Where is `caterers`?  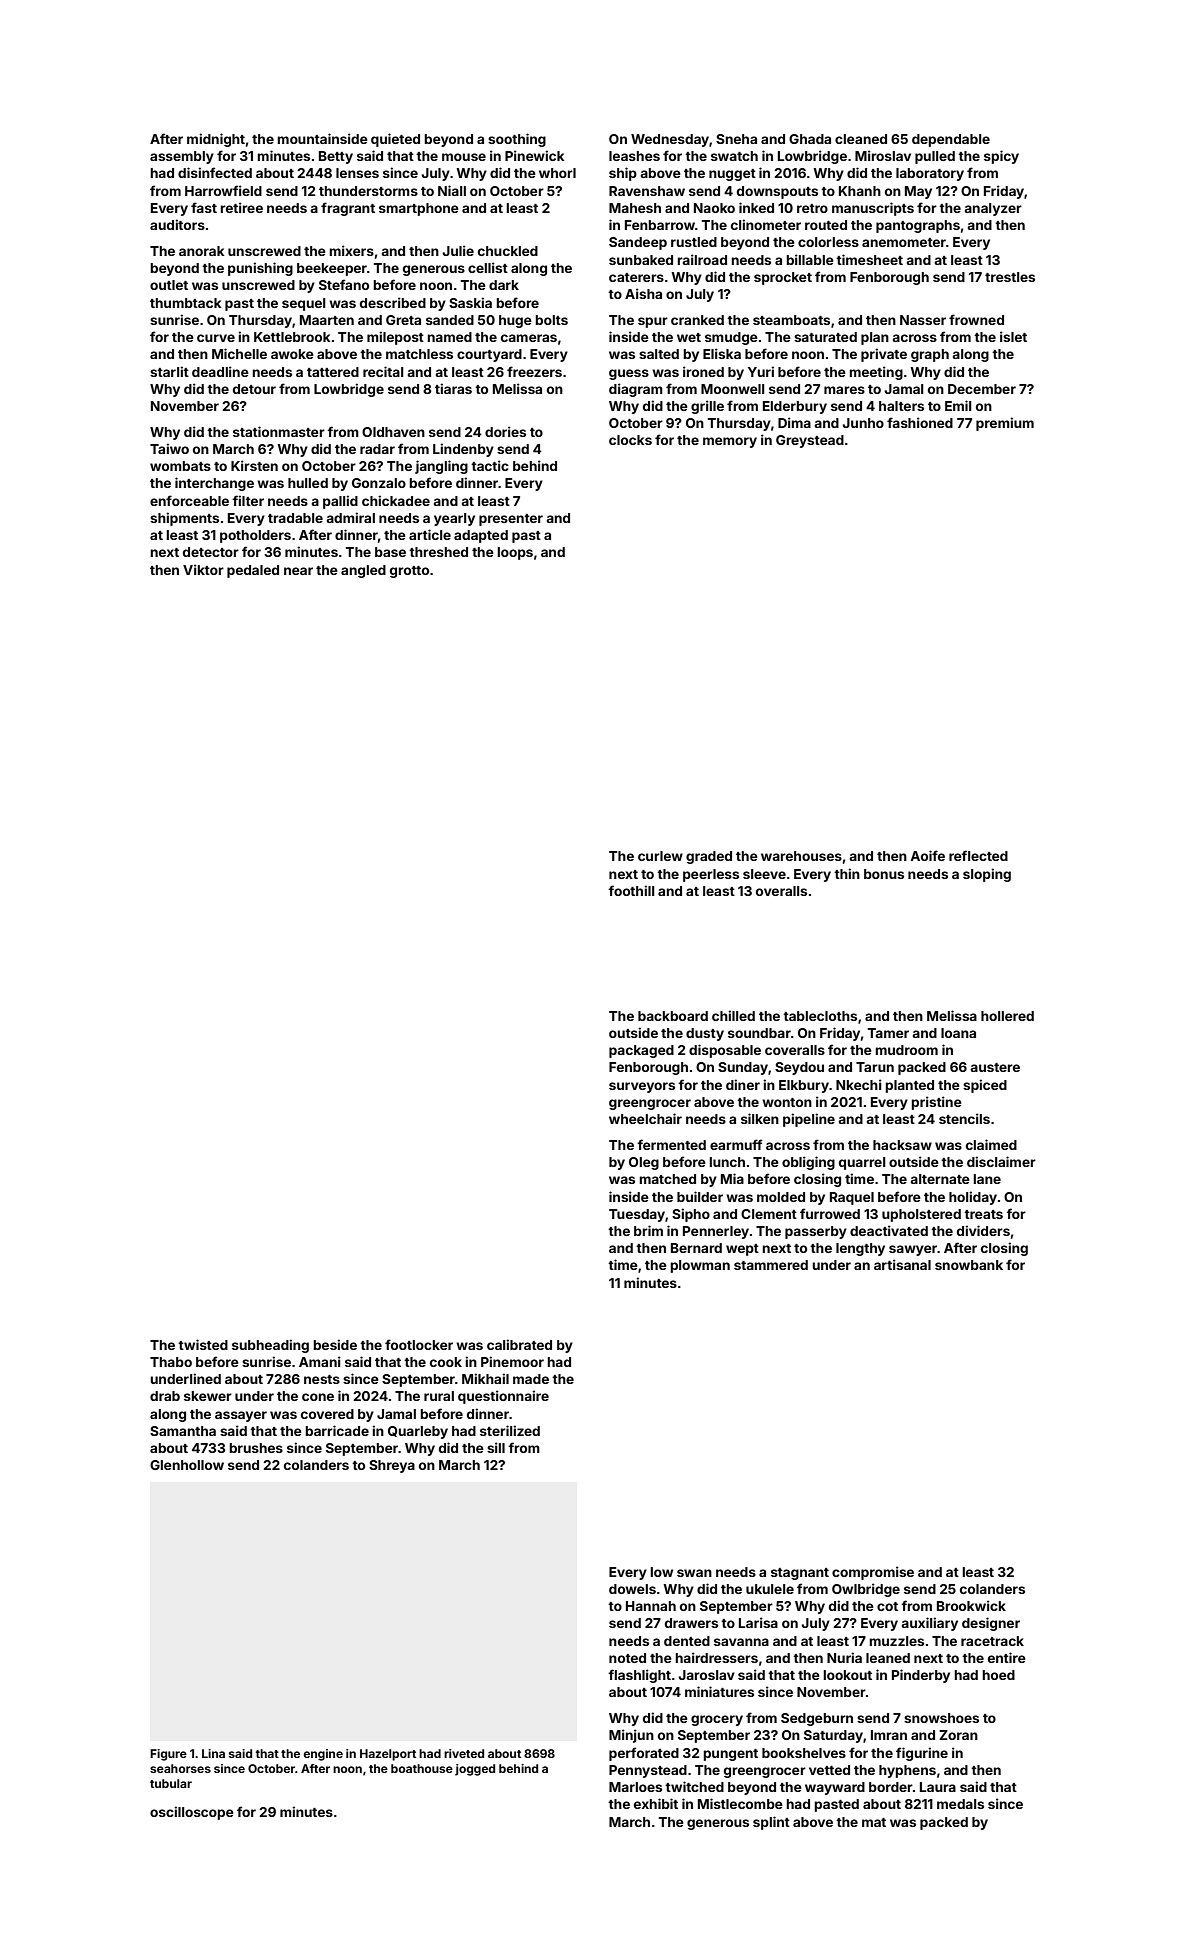
caterers is located at coordinates (636, 277).
